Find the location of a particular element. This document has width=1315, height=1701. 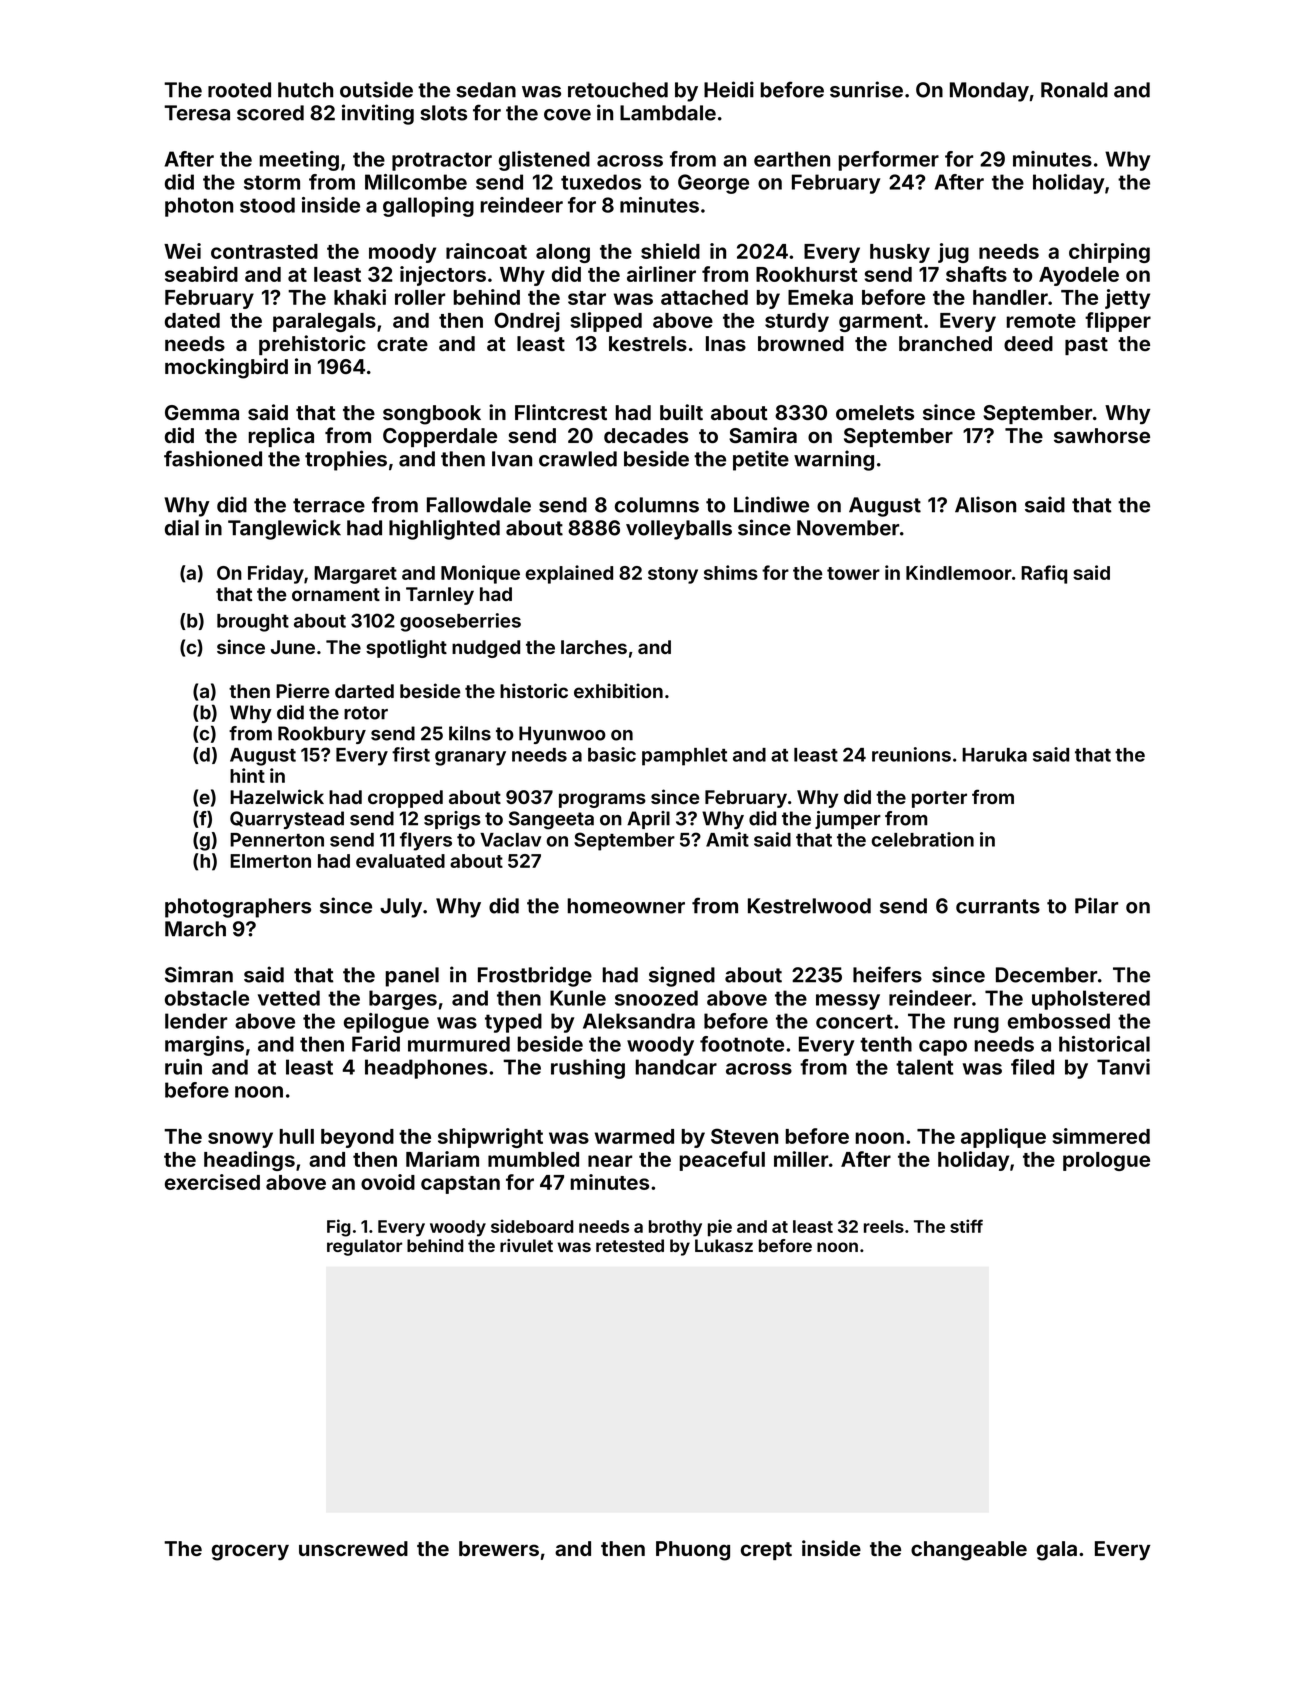

retouched is located at coordinates (618, 90).
